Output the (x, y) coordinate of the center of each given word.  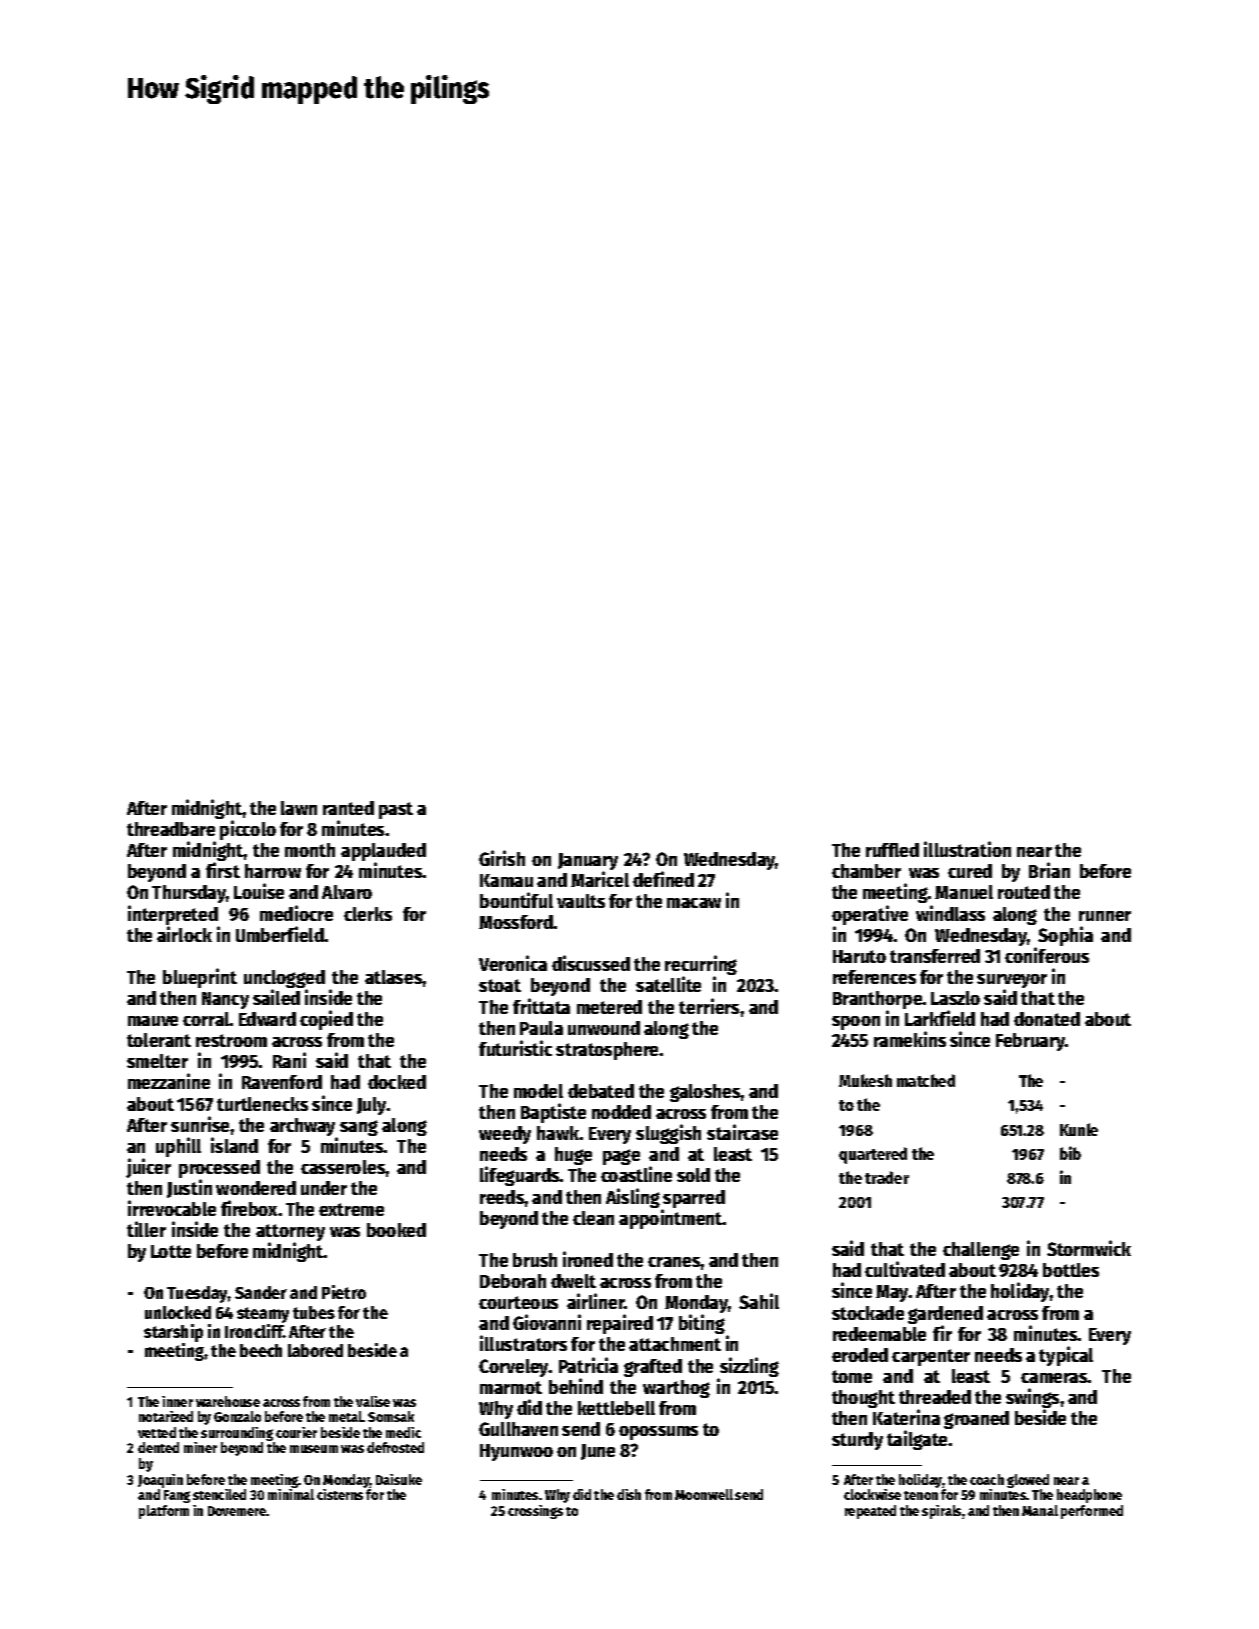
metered (609, 1007)
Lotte (171, 1251)
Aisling (633, 1198)
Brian (1049, 870)
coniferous (1047, 955)
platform (164, 1512)
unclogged (284, 979)
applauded (383, 853)
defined (663, 879)
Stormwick (1089, 1248)
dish (629, 1494)
